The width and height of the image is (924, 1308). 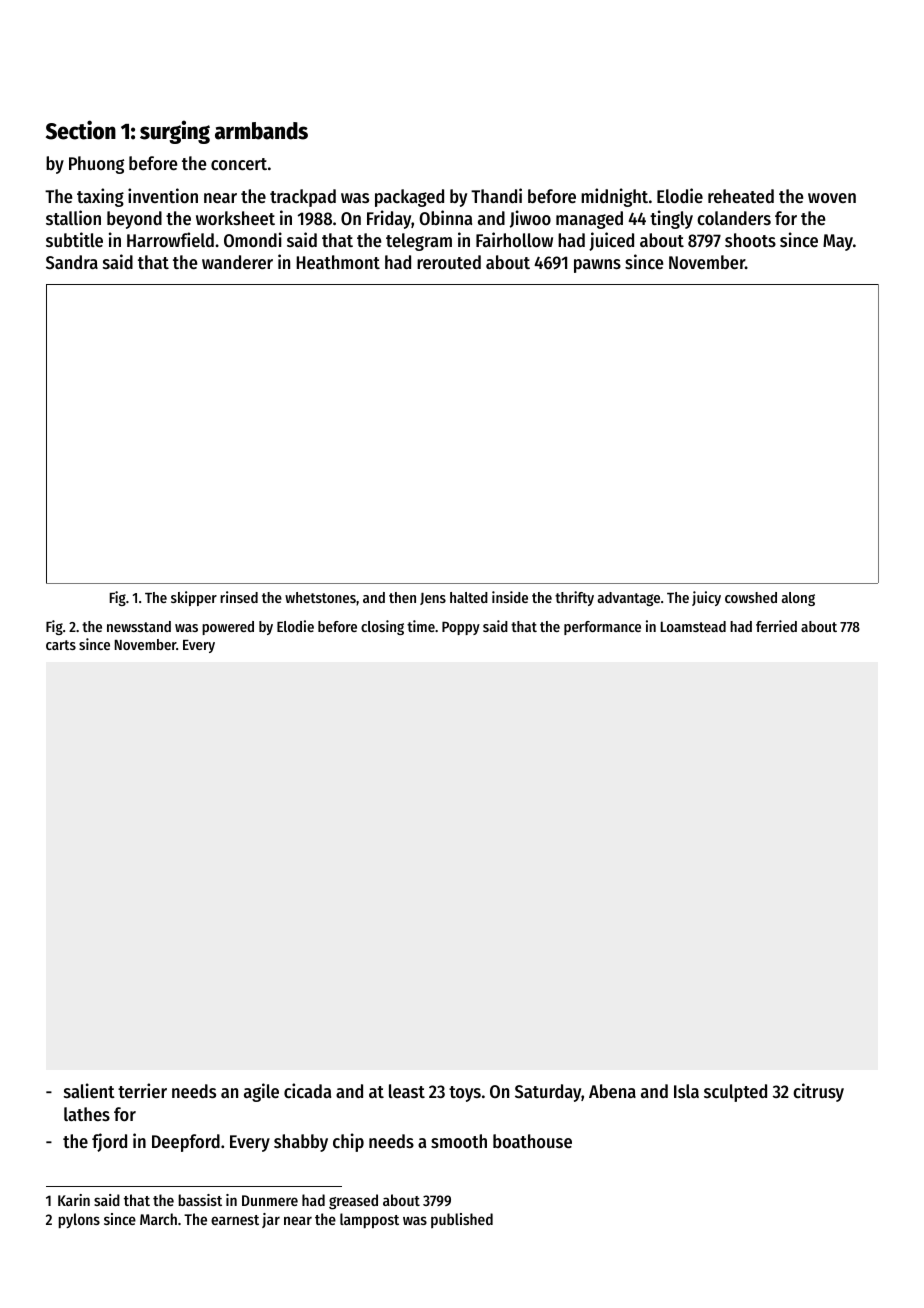 I want to click on along, so click(x=798, y=599).
